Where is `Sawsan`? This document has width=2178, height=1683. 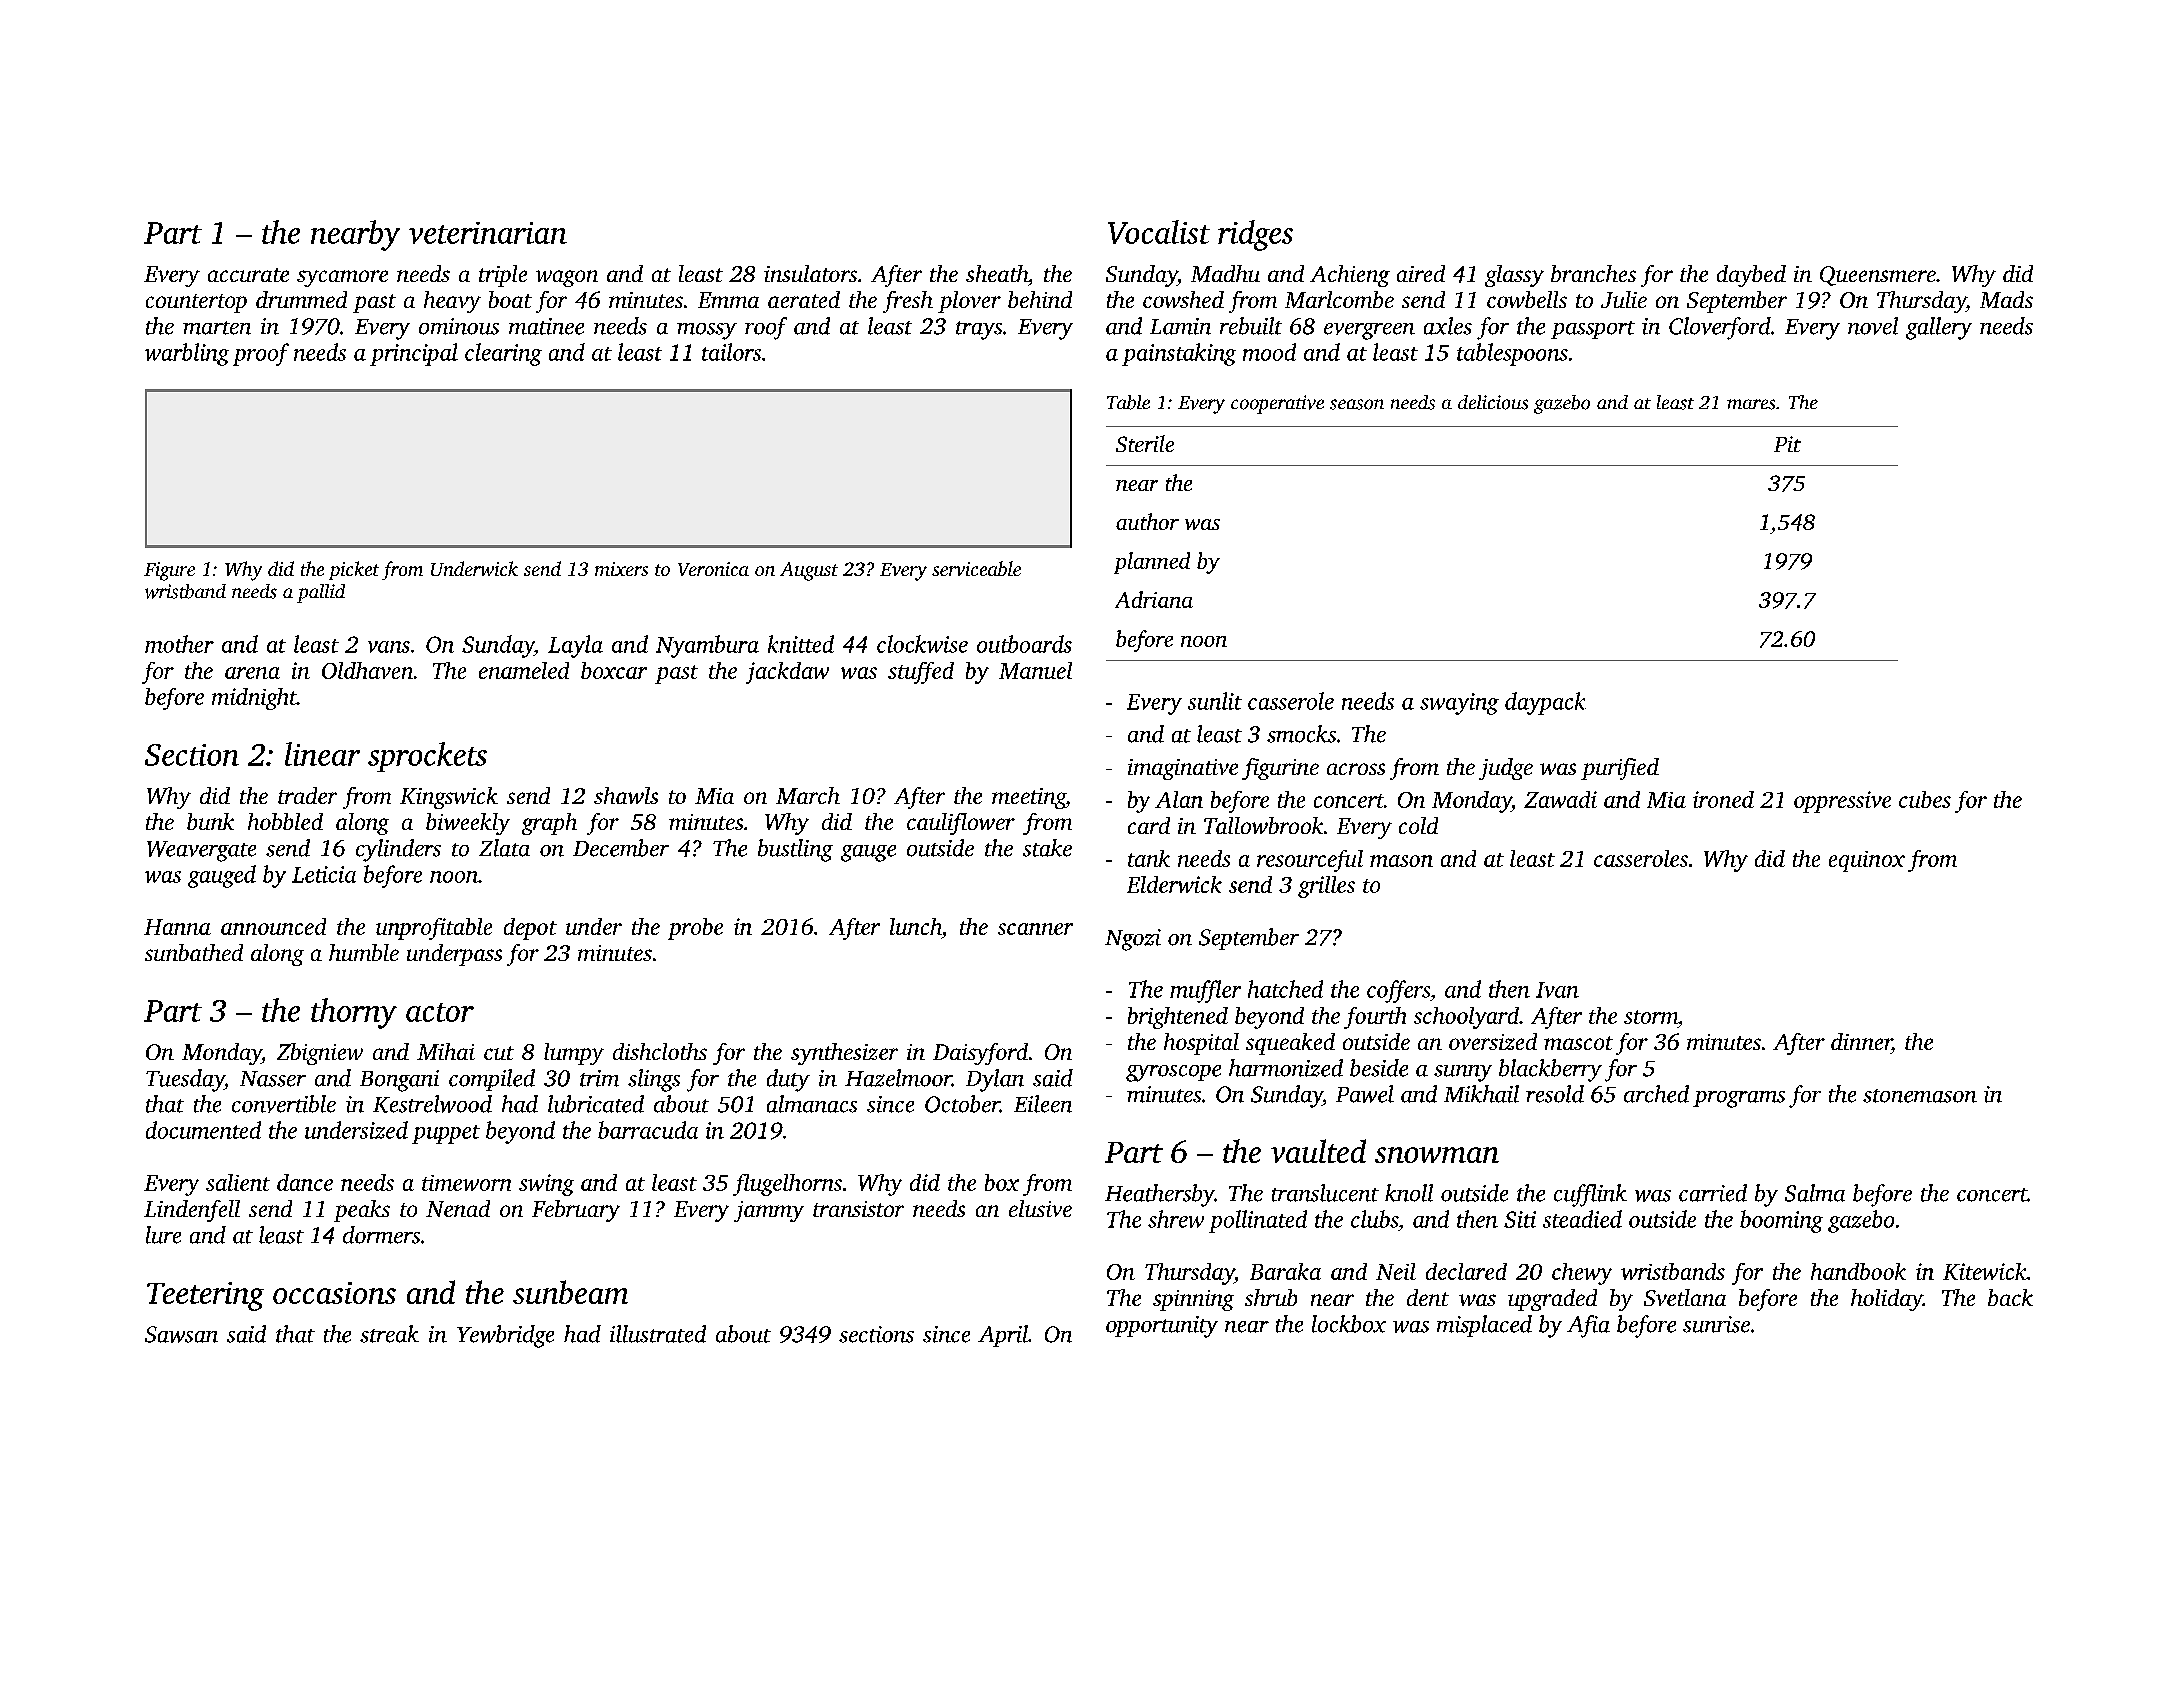
Sawsan is located at coordinates (181, 1334).
